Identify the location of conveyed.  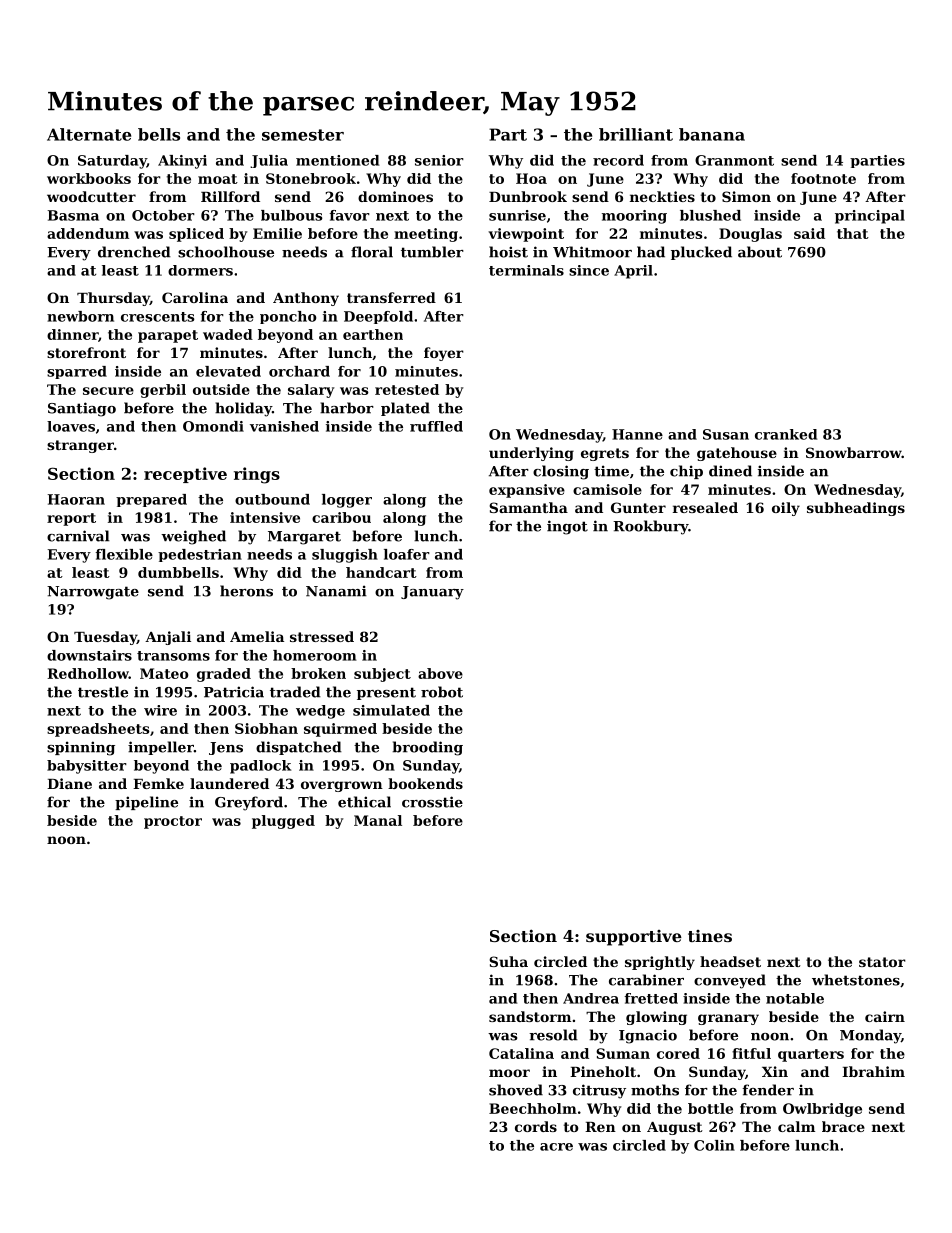
(730, 981).
